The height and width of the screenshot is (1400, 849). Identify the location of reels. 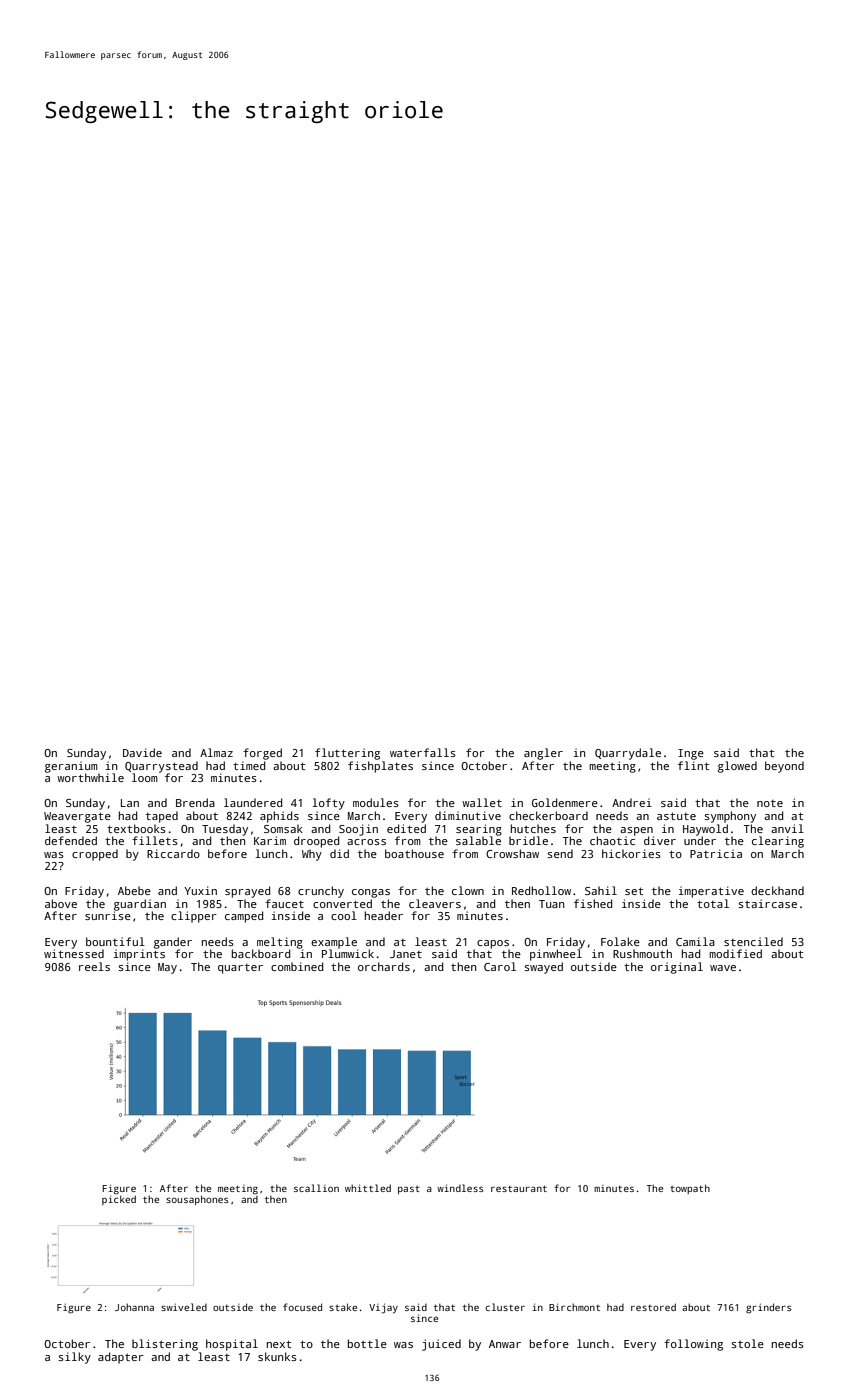
(94, 966).
